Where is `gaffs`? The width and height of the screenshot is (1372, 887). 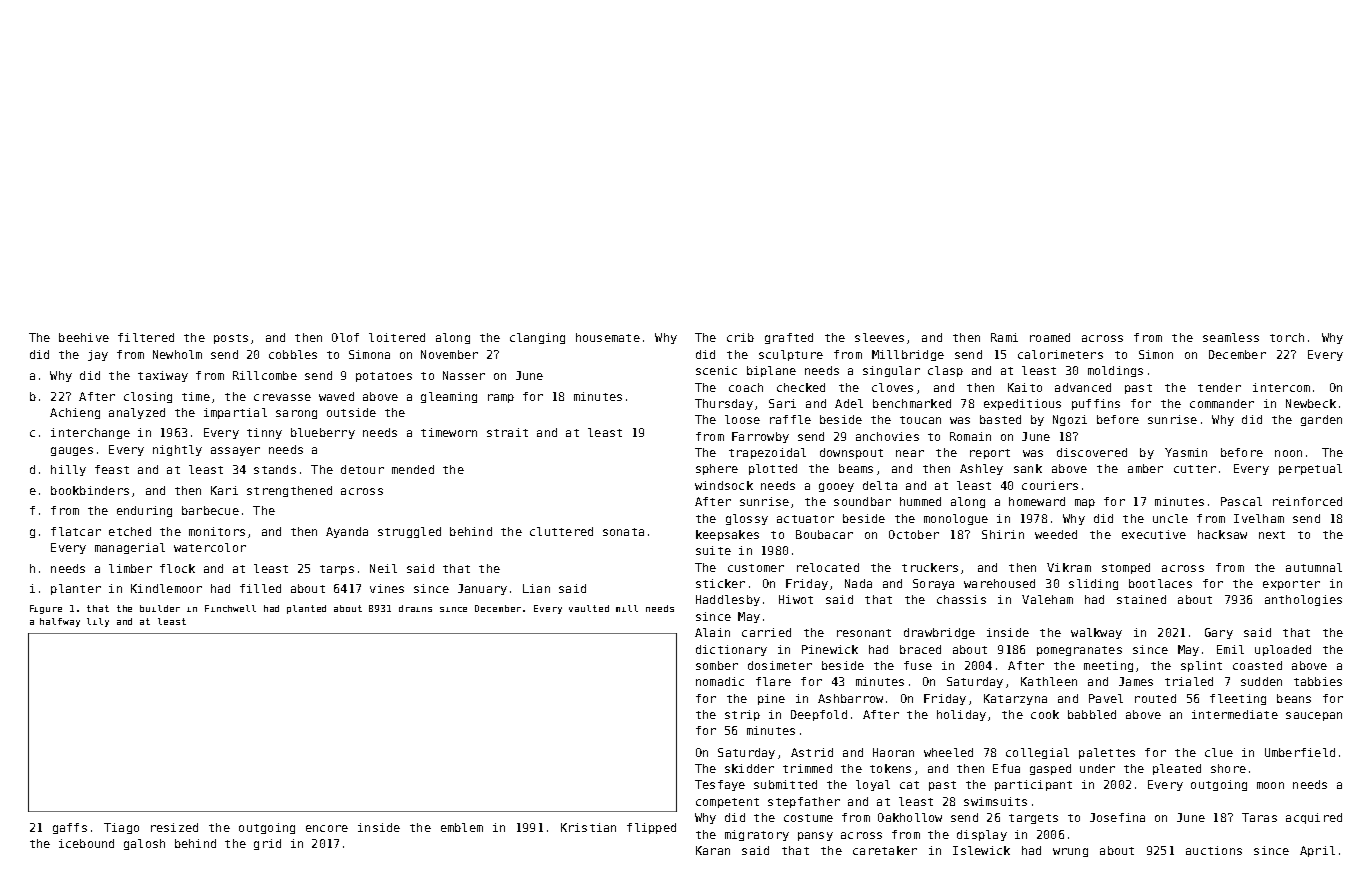 gaffs is located at coordinates (70, 828).
